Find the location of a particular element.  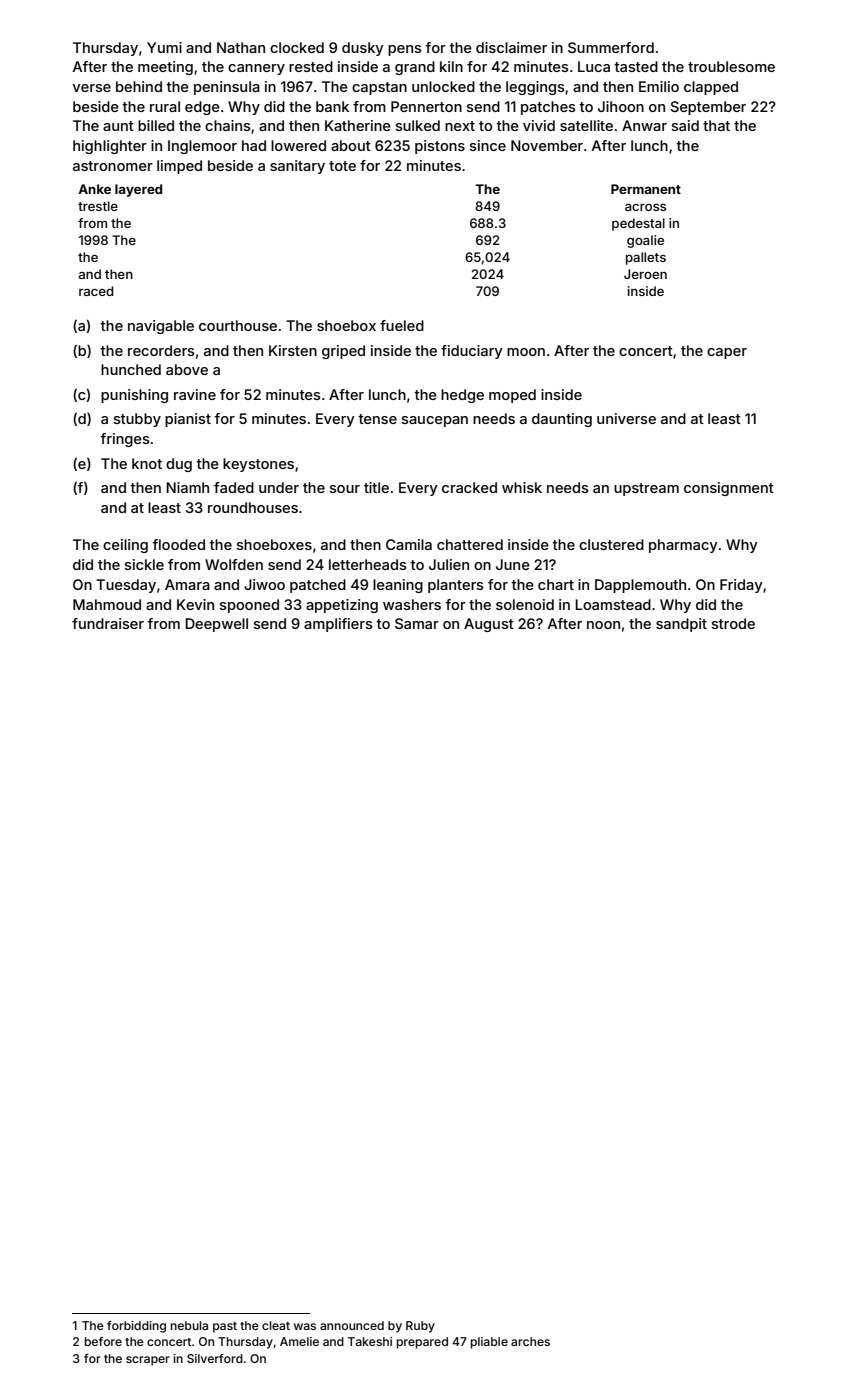

amplifiers is located at coordinates (338, 625).
